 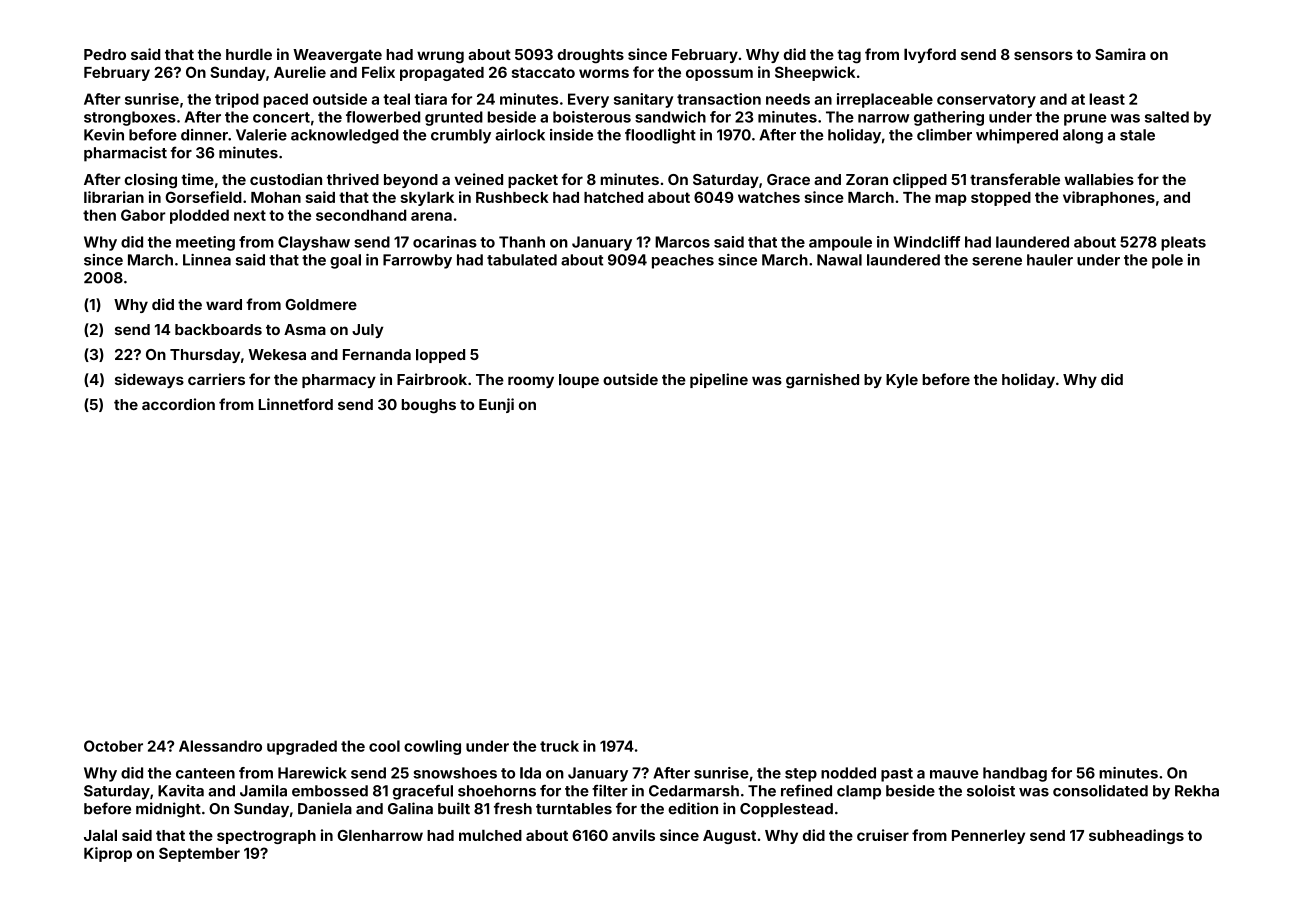 What do you see at coordinates (512, 197) in the image?
I see `Rushbeck` at bounding box center [512, 197].
